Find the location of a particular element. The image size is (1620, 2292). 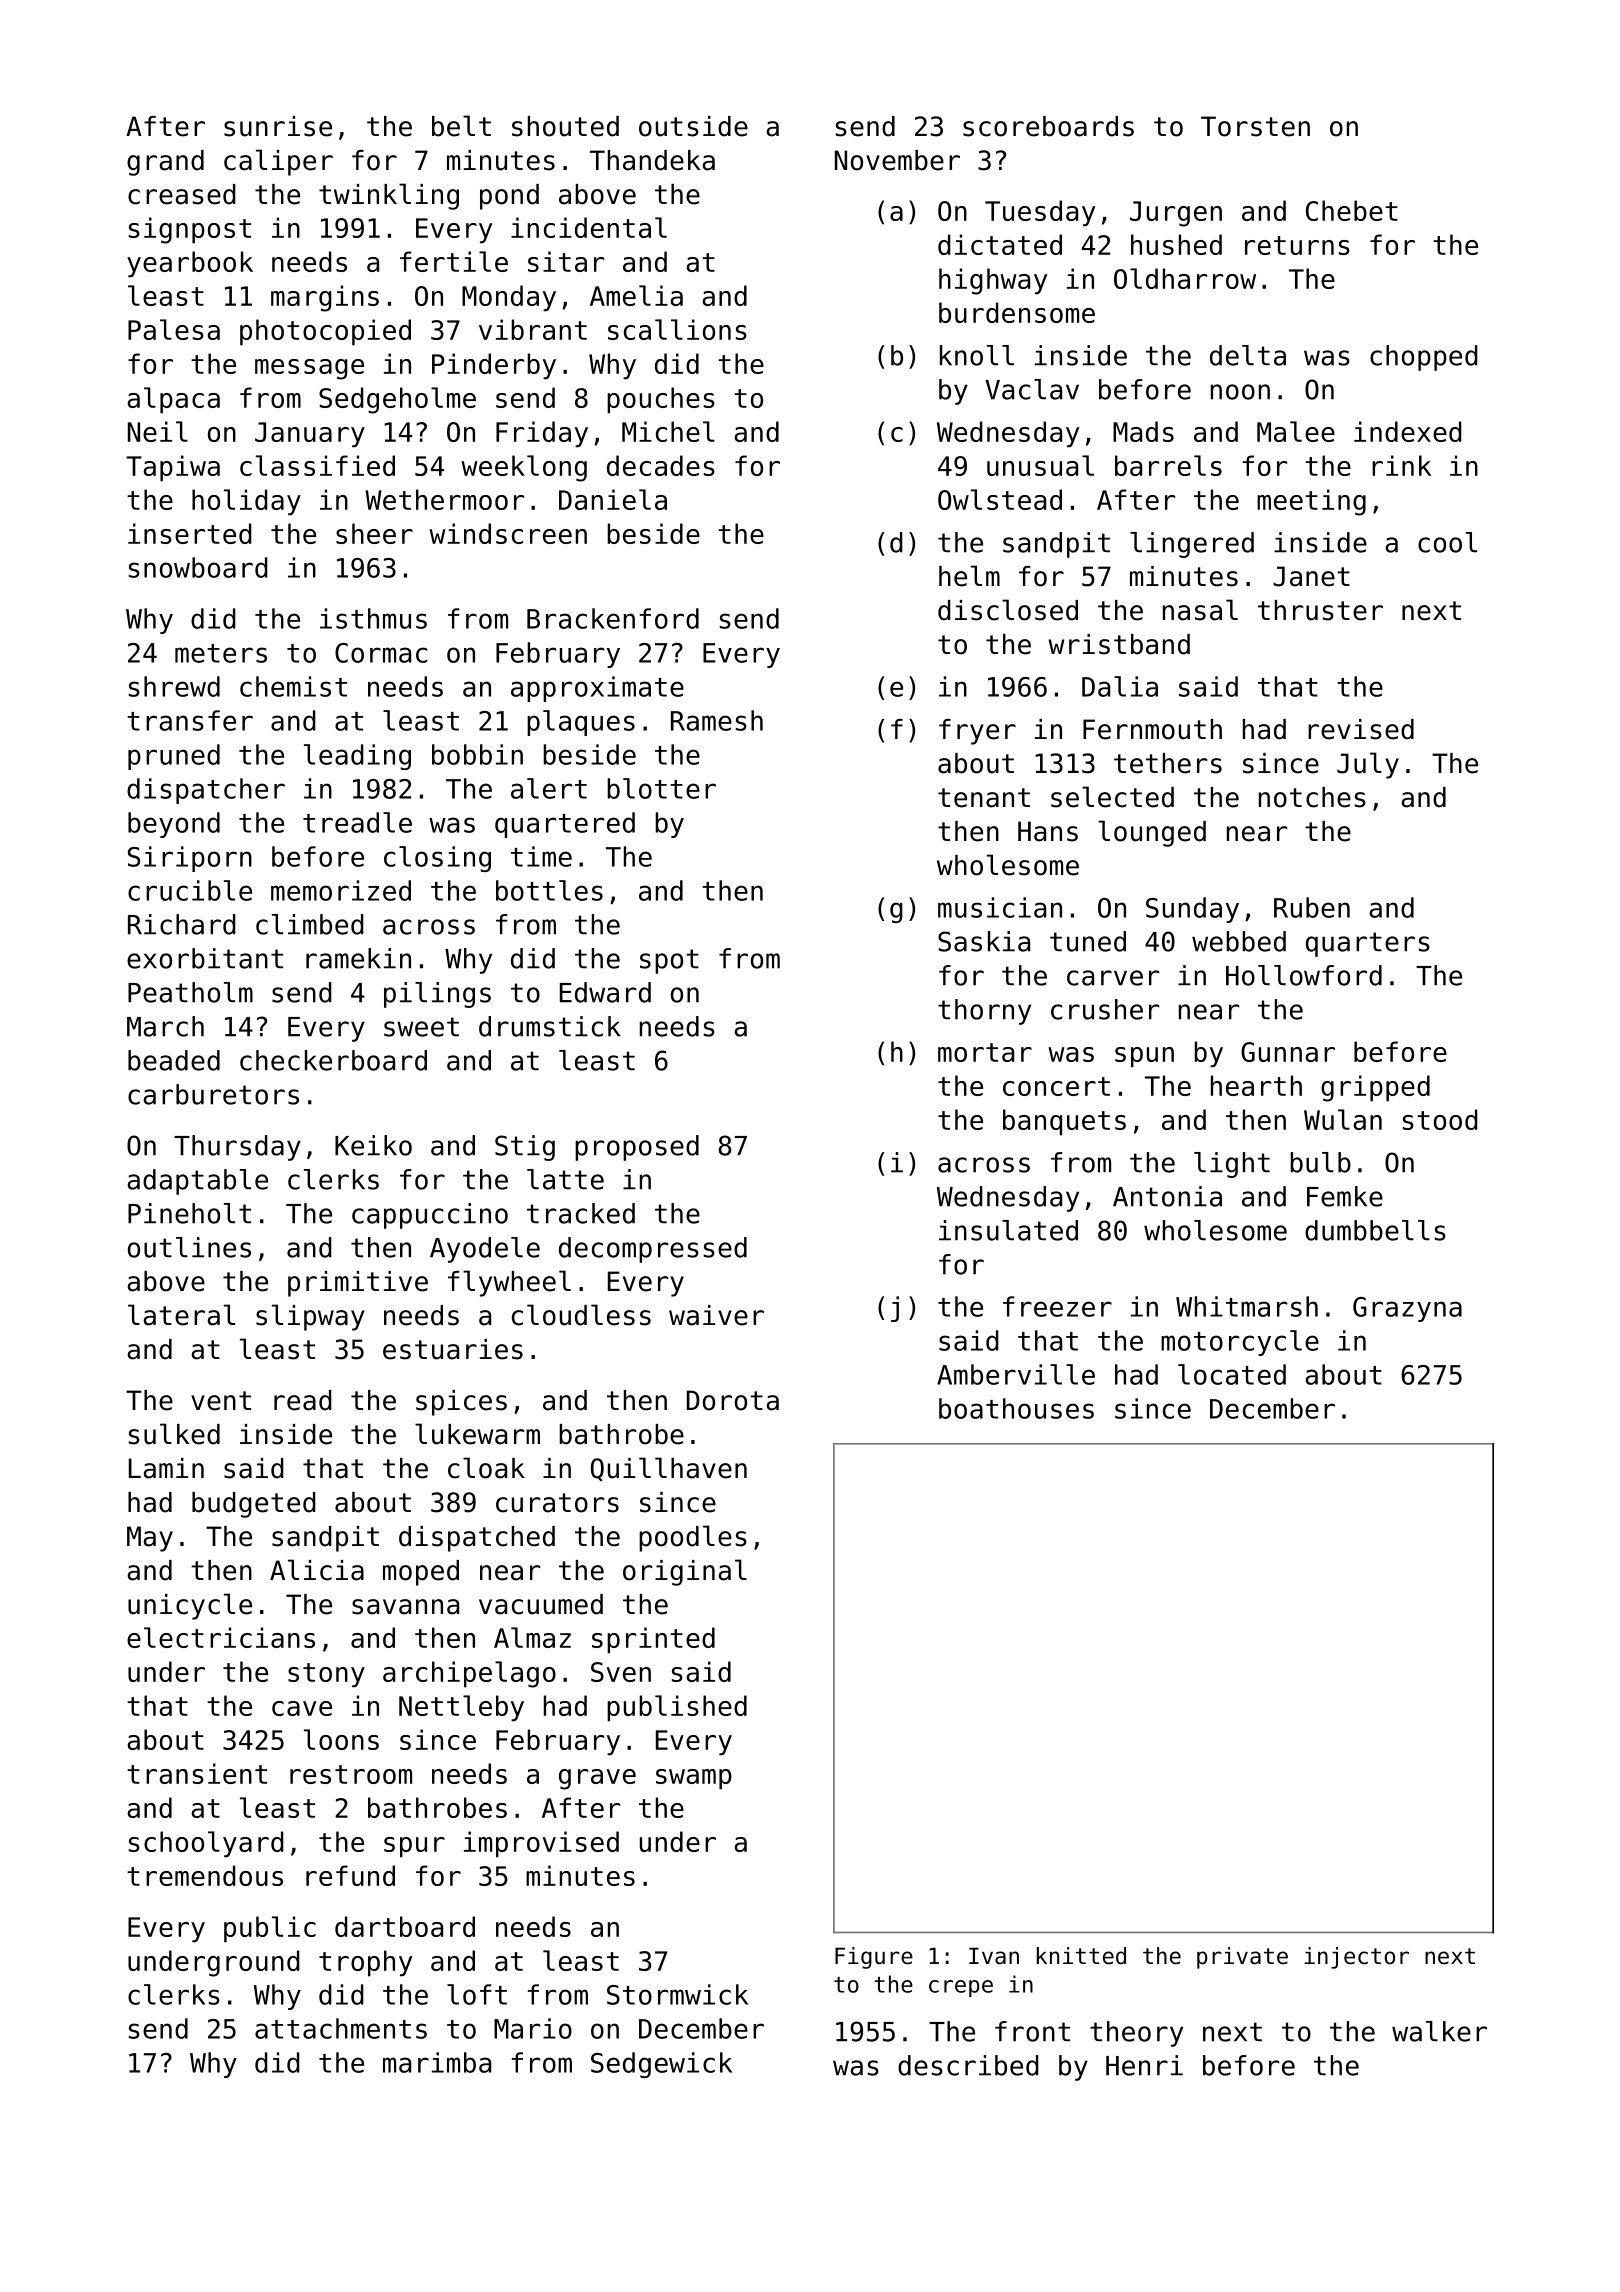

approximate is located at coordinates (597, 689).
